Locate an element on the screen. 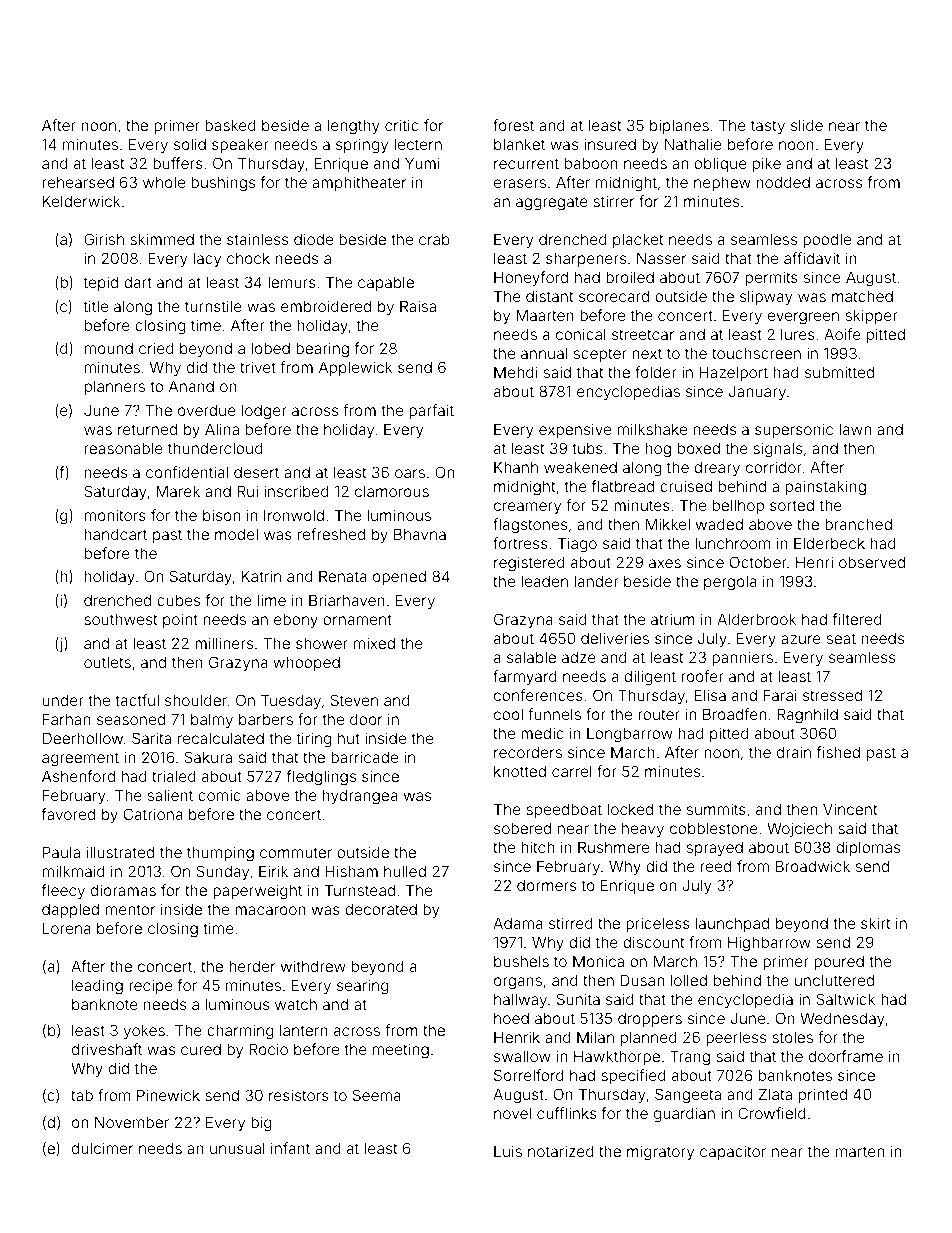 The image size is (952, 1233). observed is located at coordinates (872, 562).
